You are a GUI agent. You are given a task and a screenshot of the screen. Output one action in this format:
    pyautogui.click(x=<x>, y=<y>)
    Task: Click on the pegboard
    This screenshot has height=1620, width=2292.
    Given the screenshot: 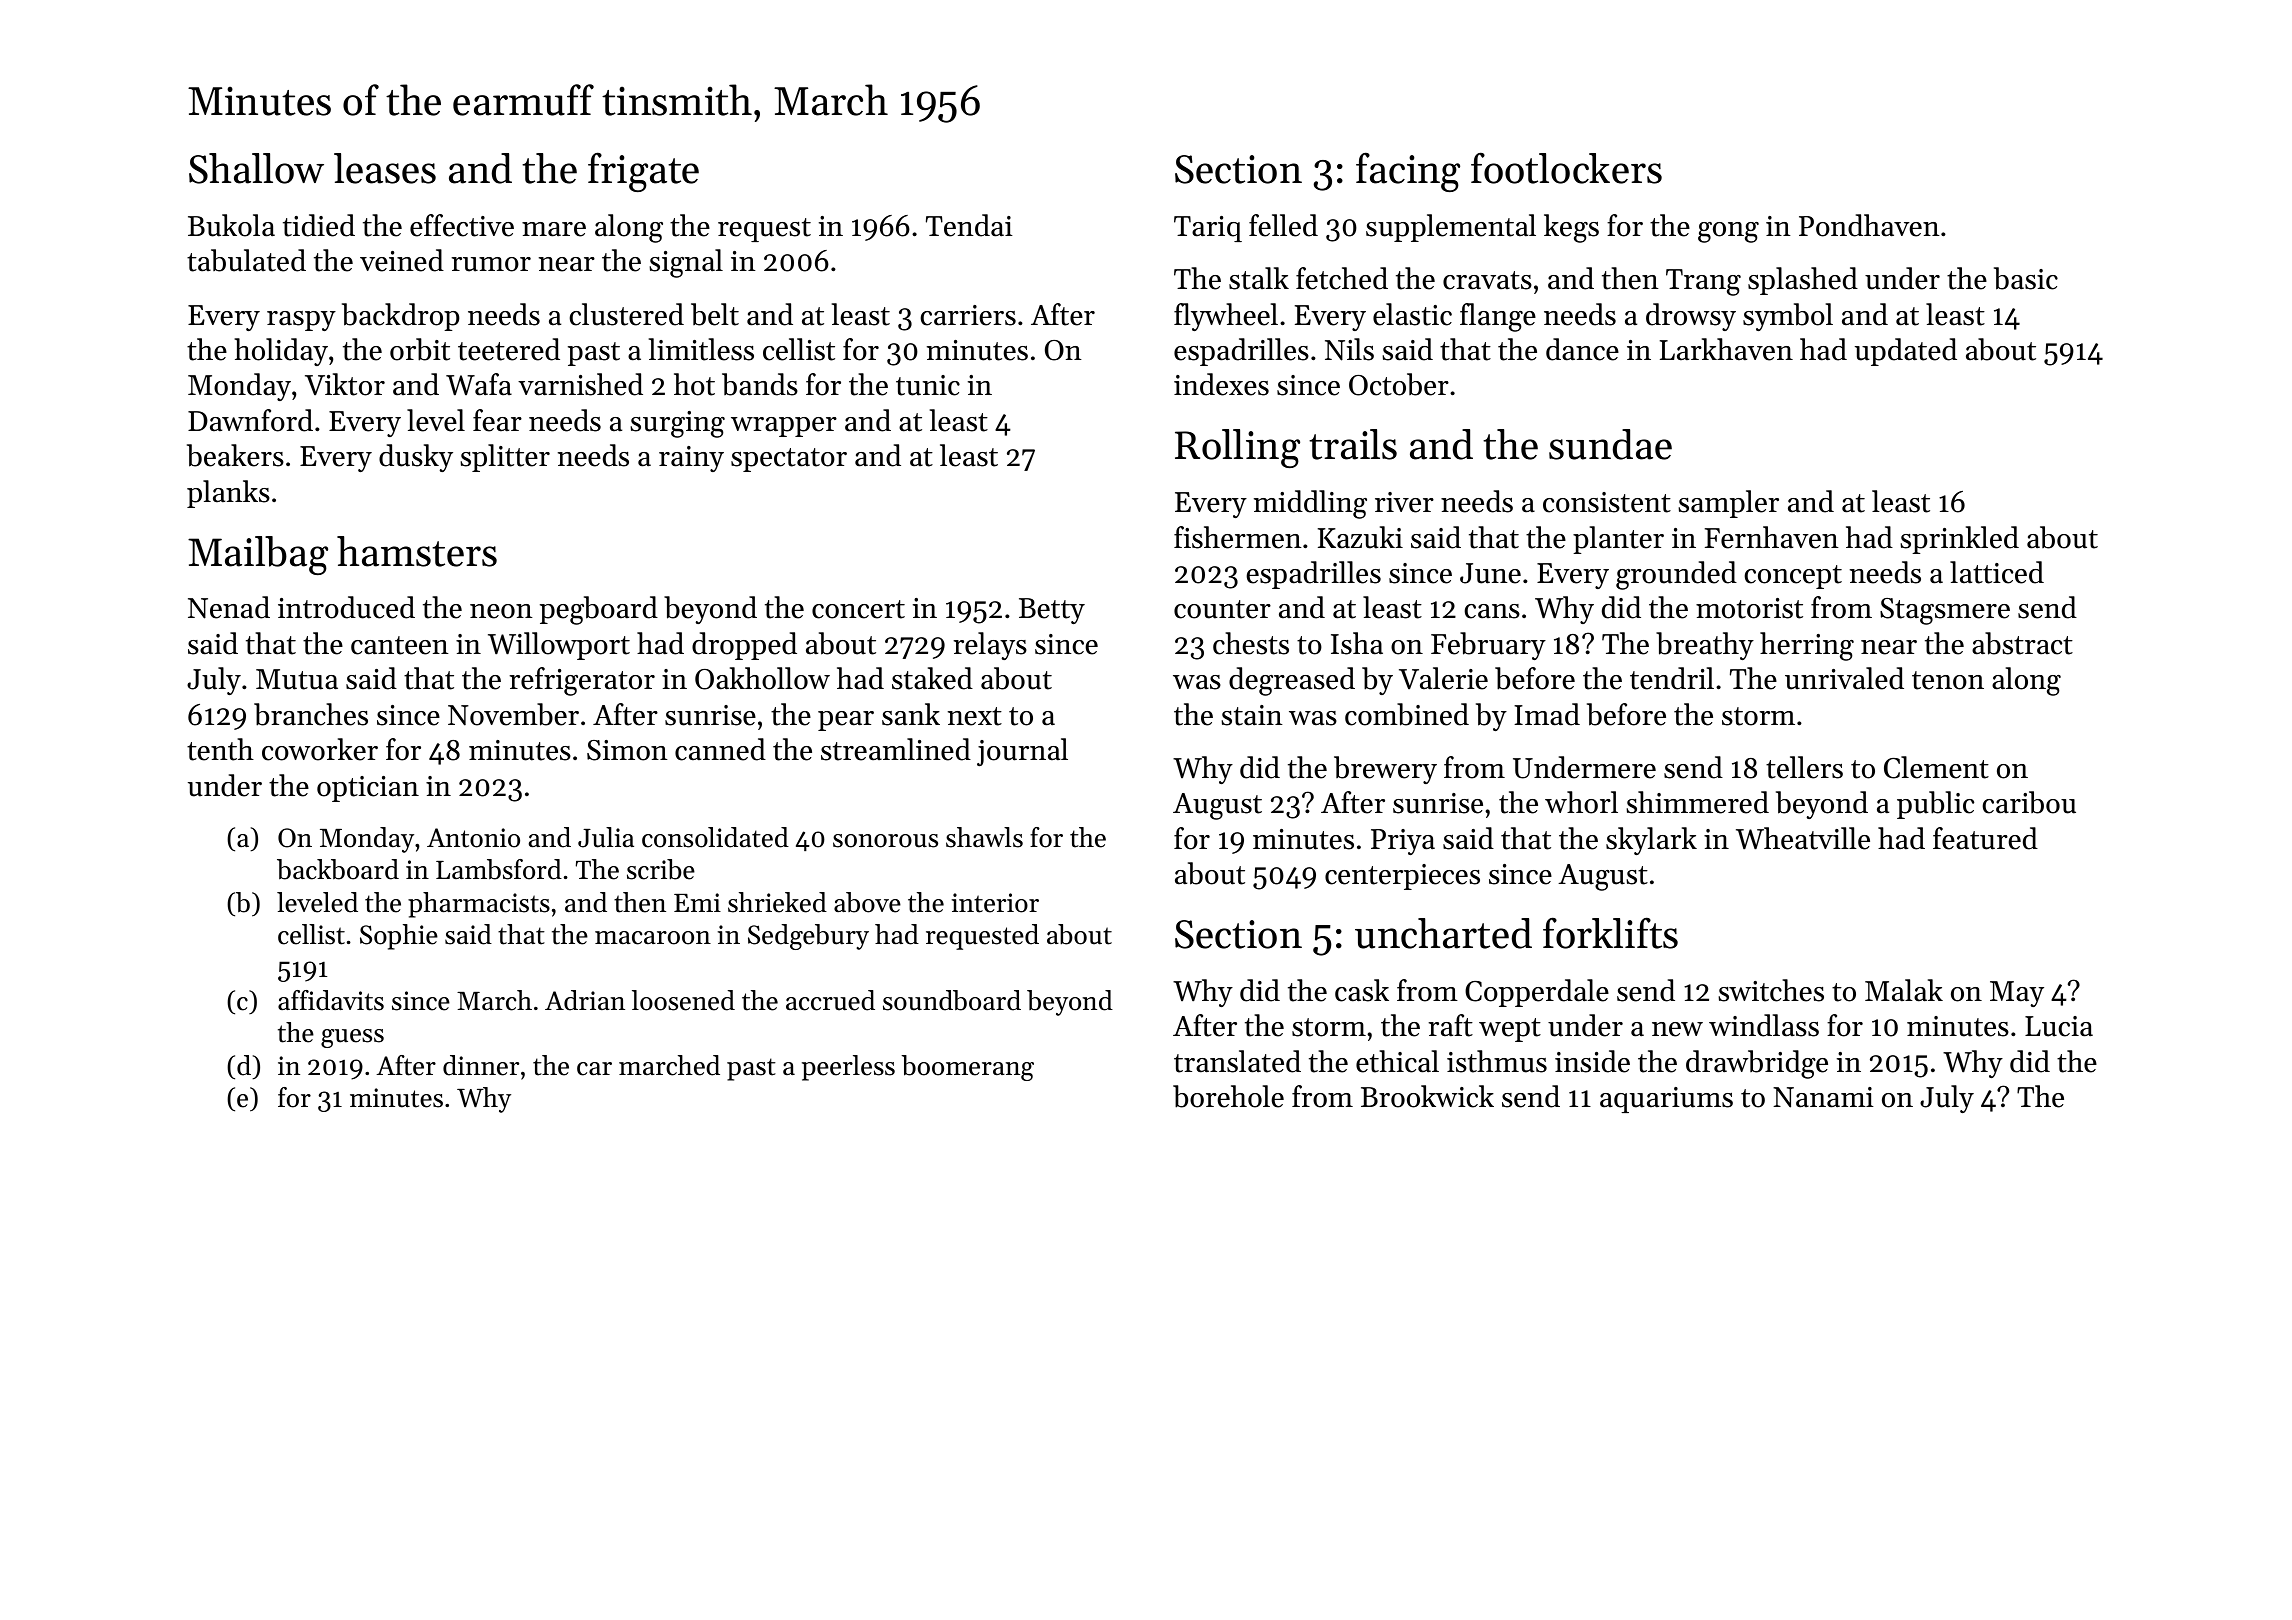 What is the action you would take?
    pyautogui.click(x=599, y=610)
